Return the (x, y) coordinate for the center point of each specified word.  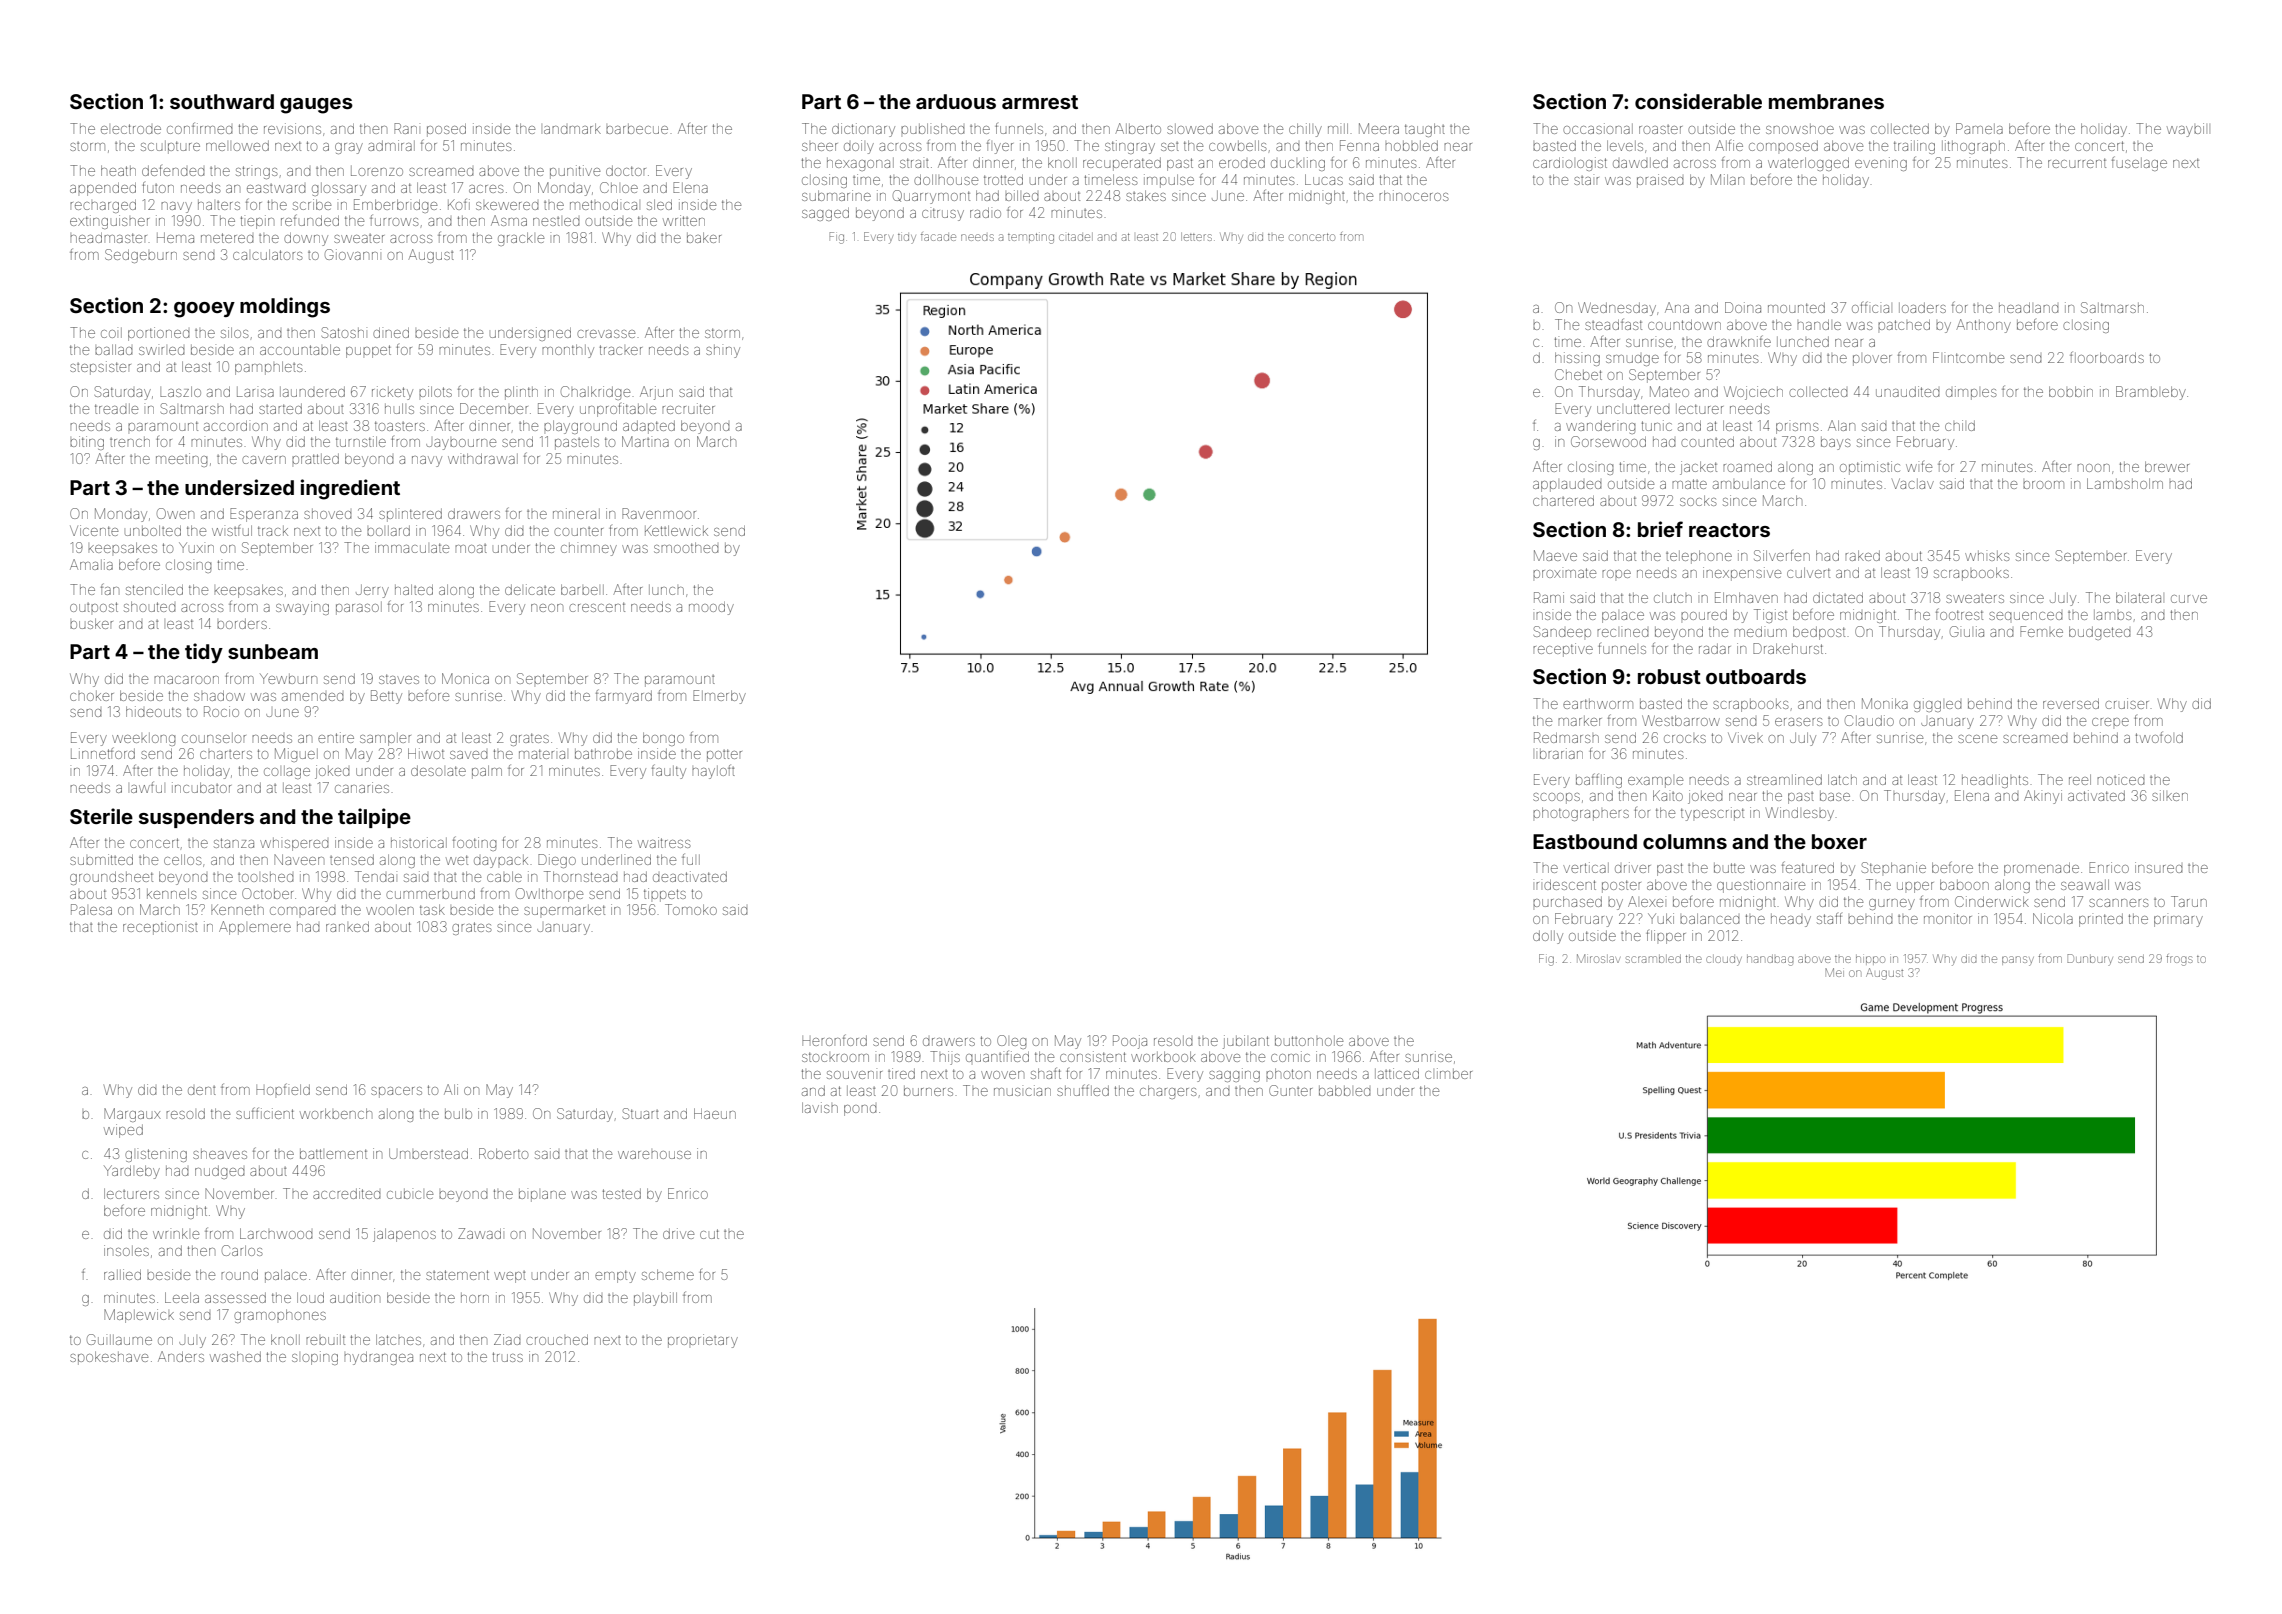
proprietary (703, 1341)
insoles (126, 1250)
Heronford (834, 1040)
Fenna (1359, 145)
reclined (1623, 633)
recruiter (688, 408)
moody (711, 608)
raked (1862, 555)
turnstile (361, 441)
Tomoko (691, 909)
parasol (359, 608)
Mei (1834, 972)
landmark (572, 128)
